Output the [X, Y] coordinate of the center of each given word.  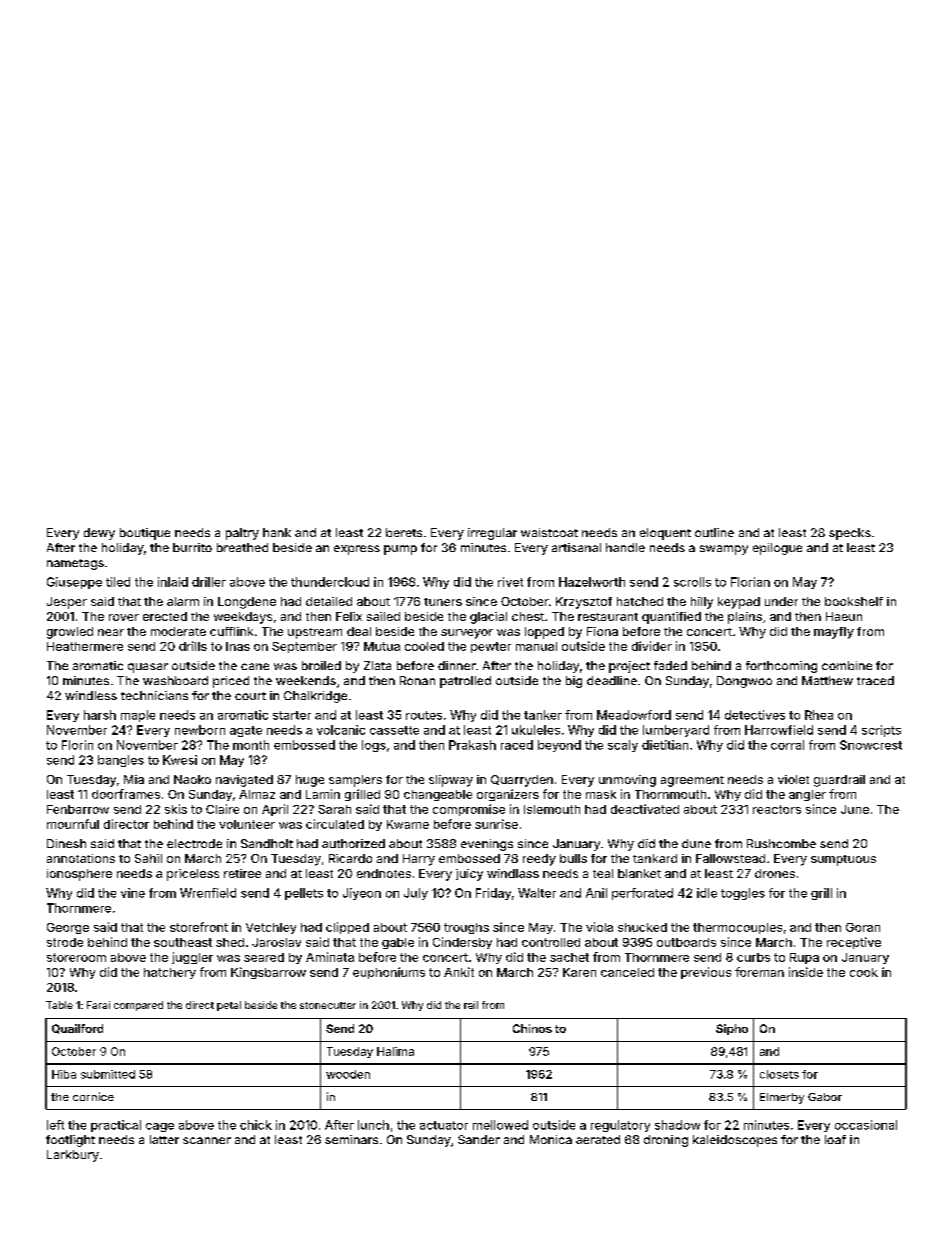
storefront [199, 927]
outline [714, 532]
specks [850, 534]
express [357, 550]
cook [864, 972]
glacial [488, 618]
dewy [99, 534]
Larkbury [73, 1156]
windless [91, 695]
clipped [347, 928]
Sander [479, 1139]
